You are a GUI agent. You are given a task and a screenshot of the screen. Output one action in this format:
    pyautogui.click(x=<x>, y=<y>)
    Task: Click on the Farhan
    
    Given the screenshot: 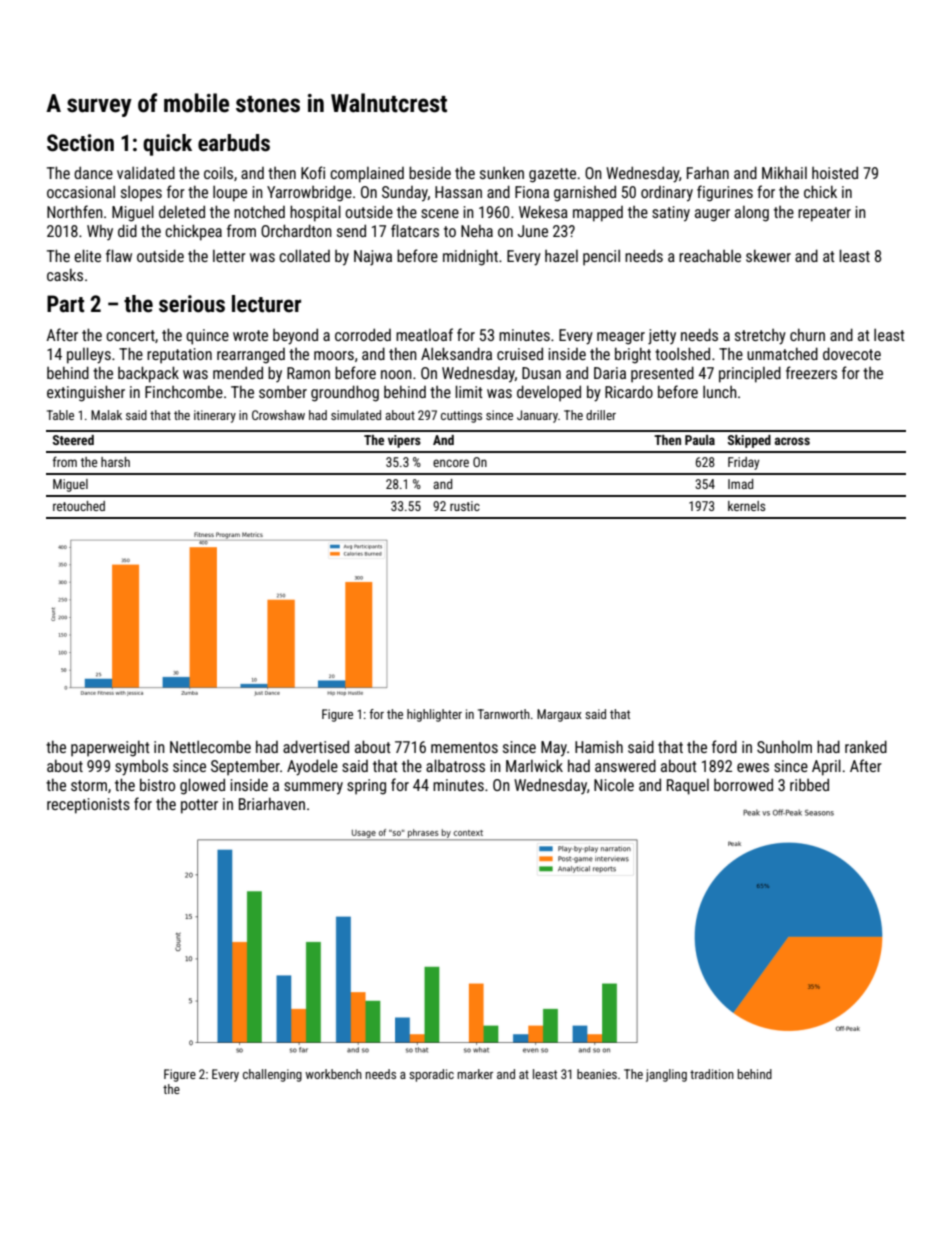 What is the action you would take?
    pyautogui.click(x=708, y=172)
